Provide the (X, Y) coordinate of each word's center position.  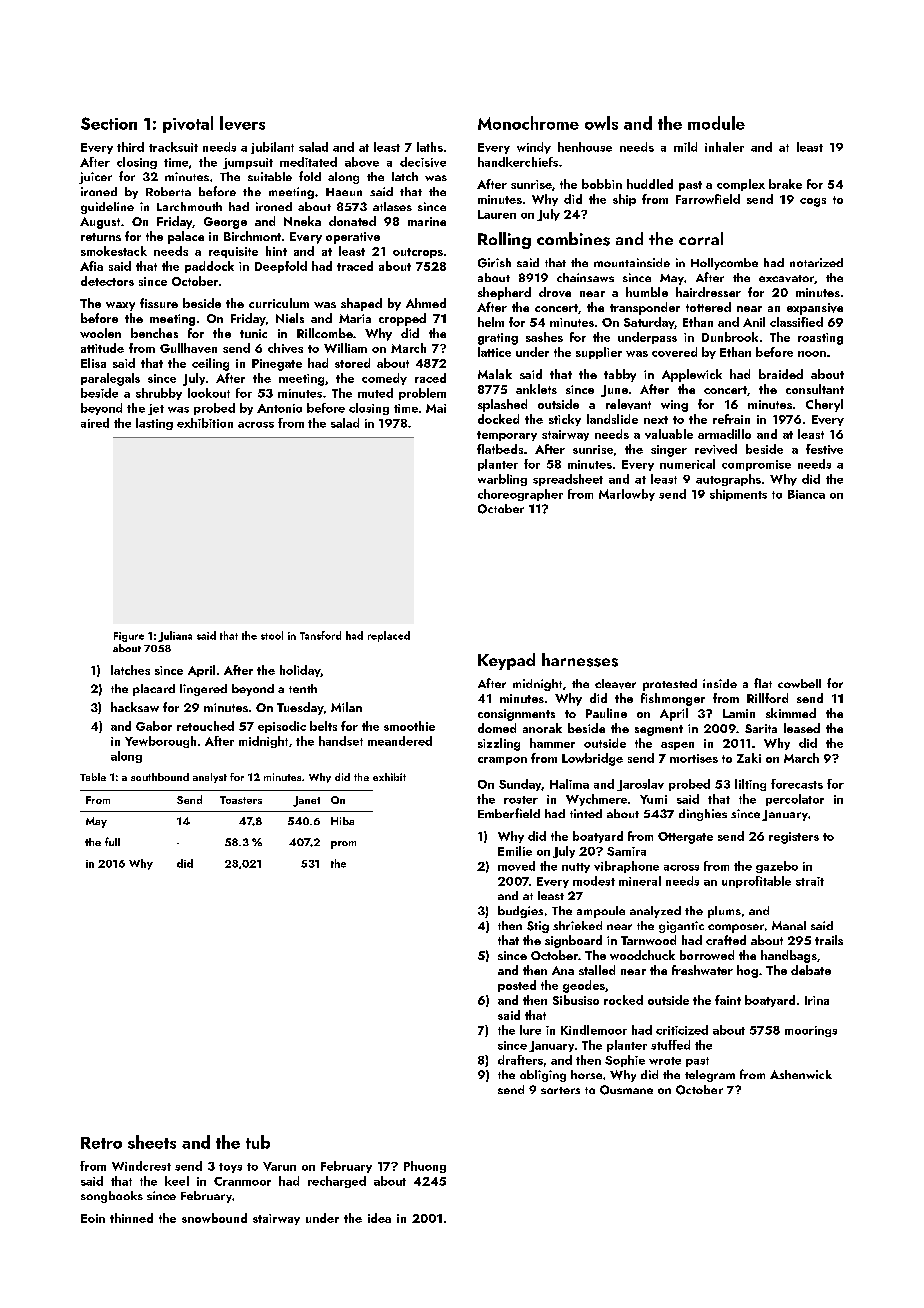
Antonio (279, 408)
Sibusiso (576, 1000)
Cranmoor (242, 1181)
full (112, 841)
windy (534, 148)
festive (824, 449)
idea (379, 1218)
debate (811, 970)
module (716, 123)
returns (101, 237)
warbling (502, 480)
